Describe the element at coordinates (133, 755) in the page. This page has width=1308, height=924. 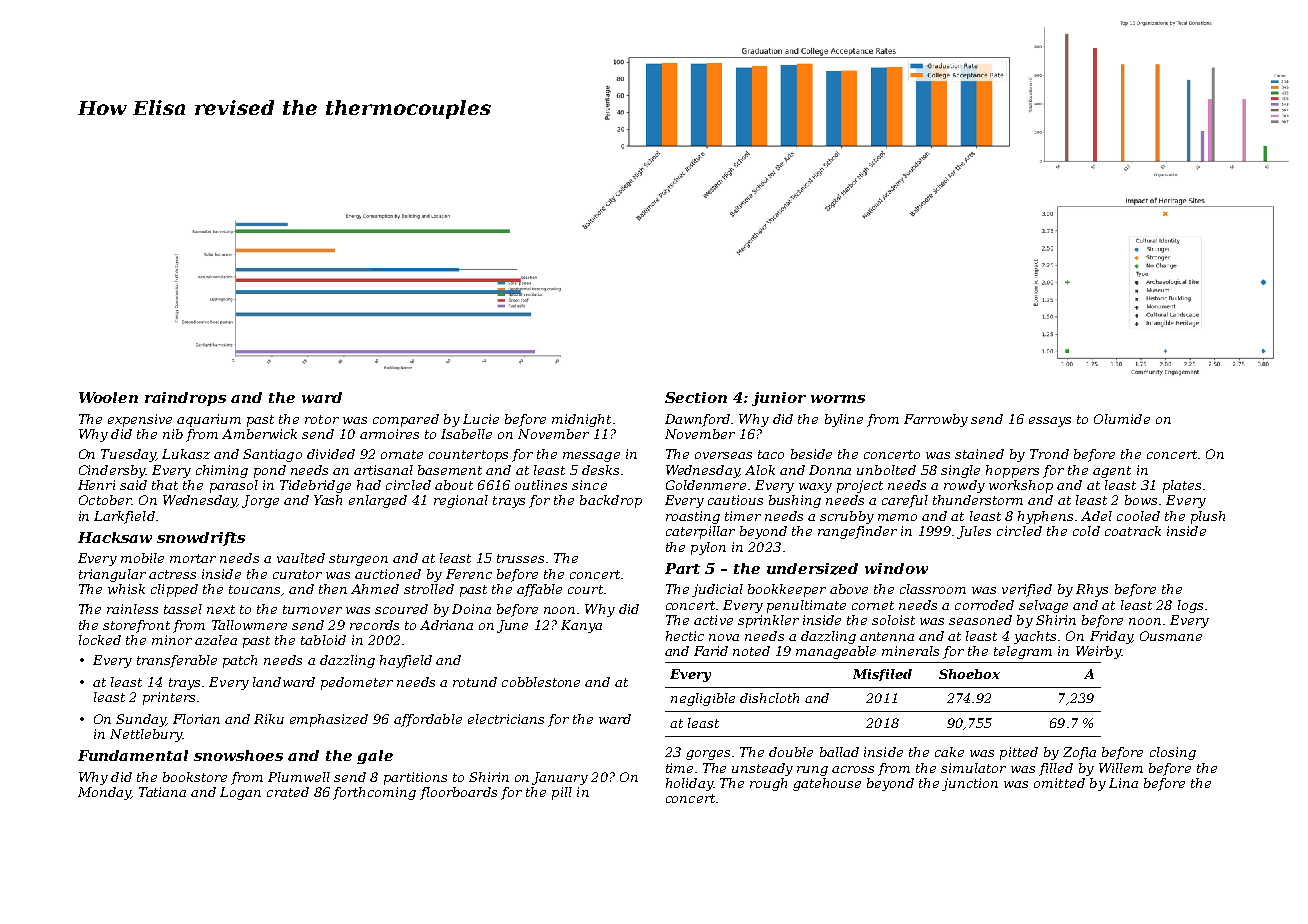
I see `Fundamental` at that location.
